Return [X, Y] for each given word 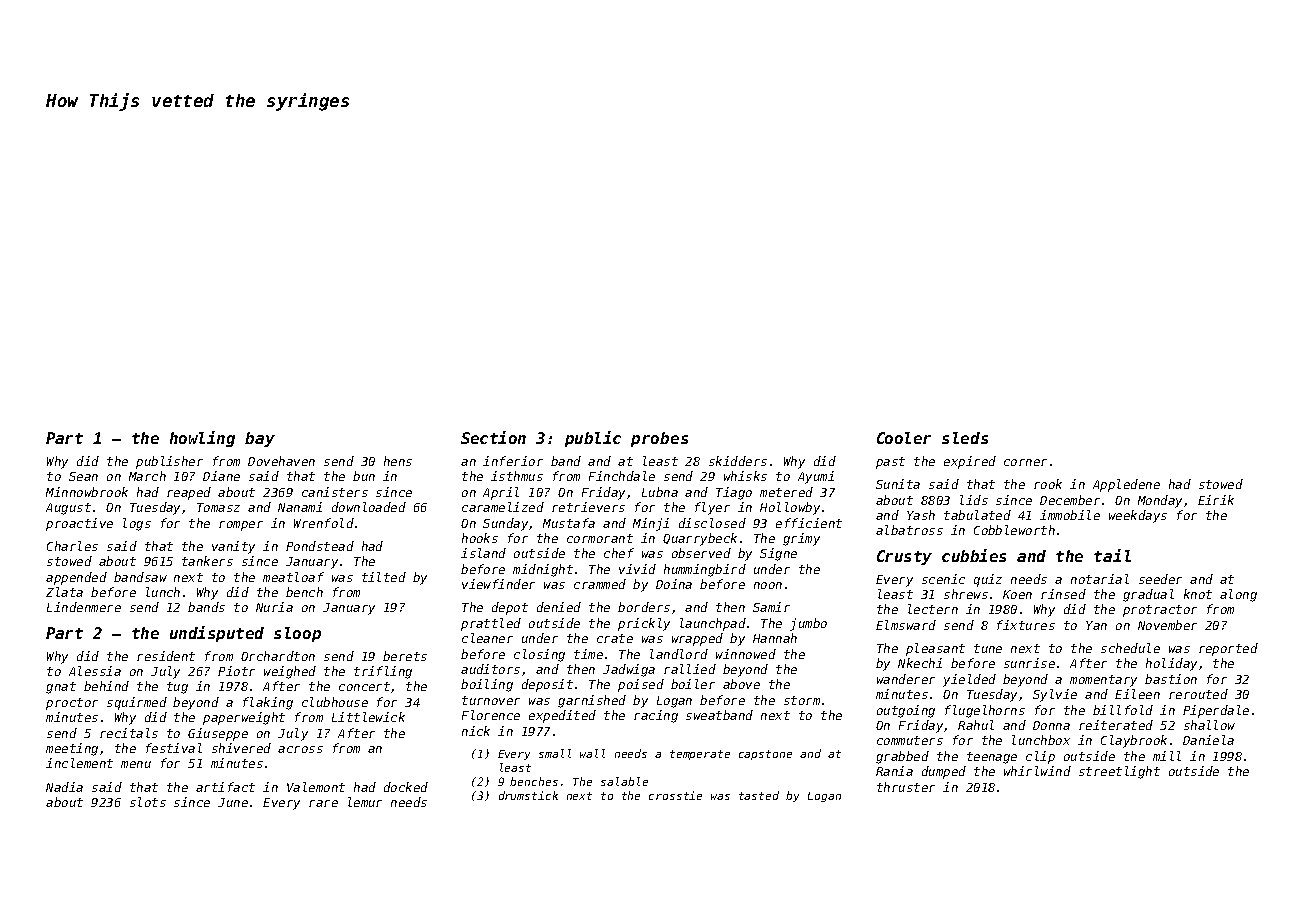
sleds [965, 438]
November [1167, 625]
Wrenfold [324, 523]
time [588, 654]
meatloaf [293, 577]
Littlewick [368, 717]
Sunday [505, 524]
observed [701, 553]
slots [148, 802]
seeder [1160, 579]
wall [592, 753]
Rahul [976, 725]
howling [202, 439]
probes [659, 439]
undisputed [217, 634]
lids [974, 500]
